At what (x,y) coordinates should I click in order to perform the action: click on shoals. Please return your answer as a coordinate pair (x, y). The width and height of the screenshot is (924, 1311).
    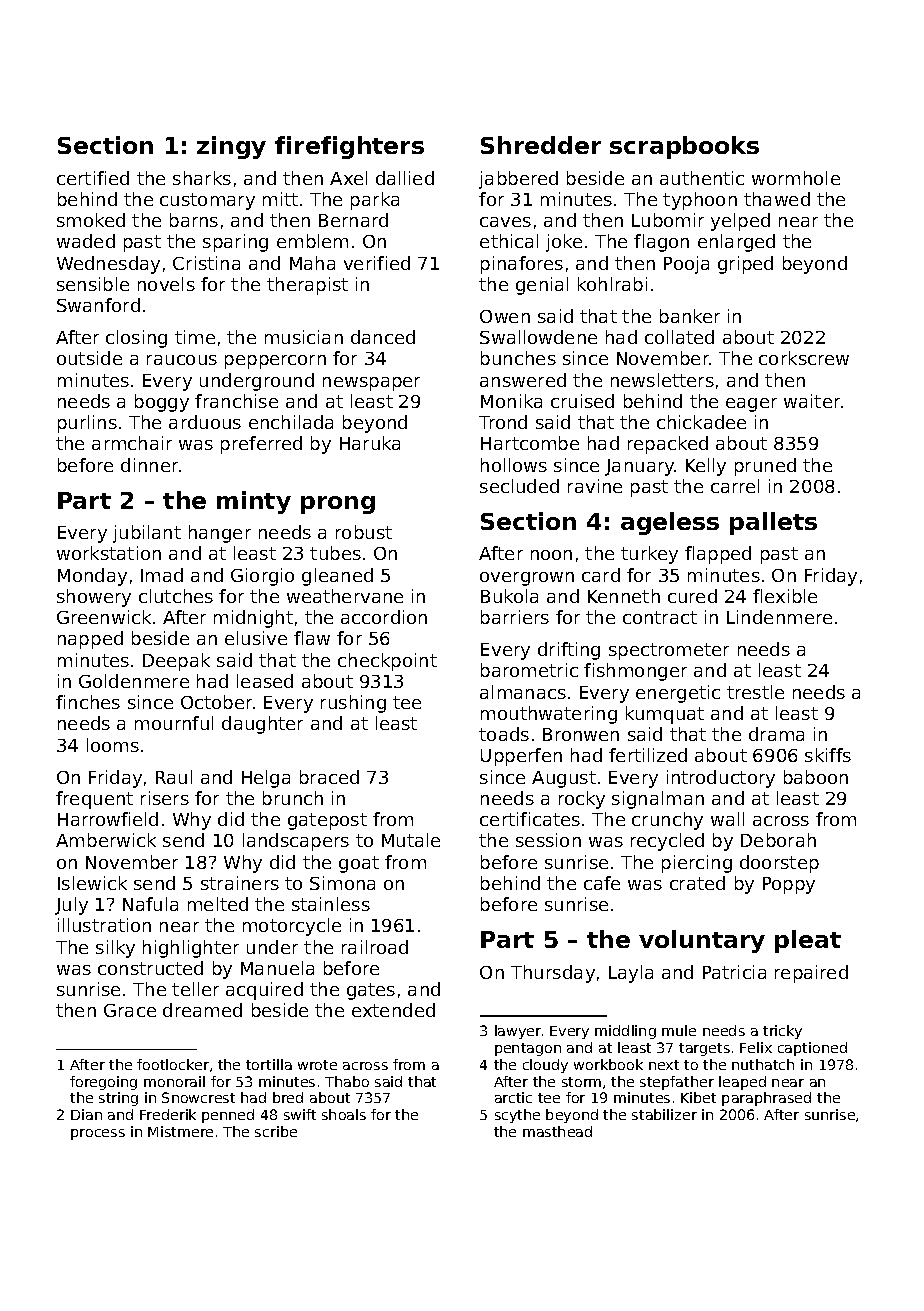
    Looking at the image, I should click on (344, 1114).
